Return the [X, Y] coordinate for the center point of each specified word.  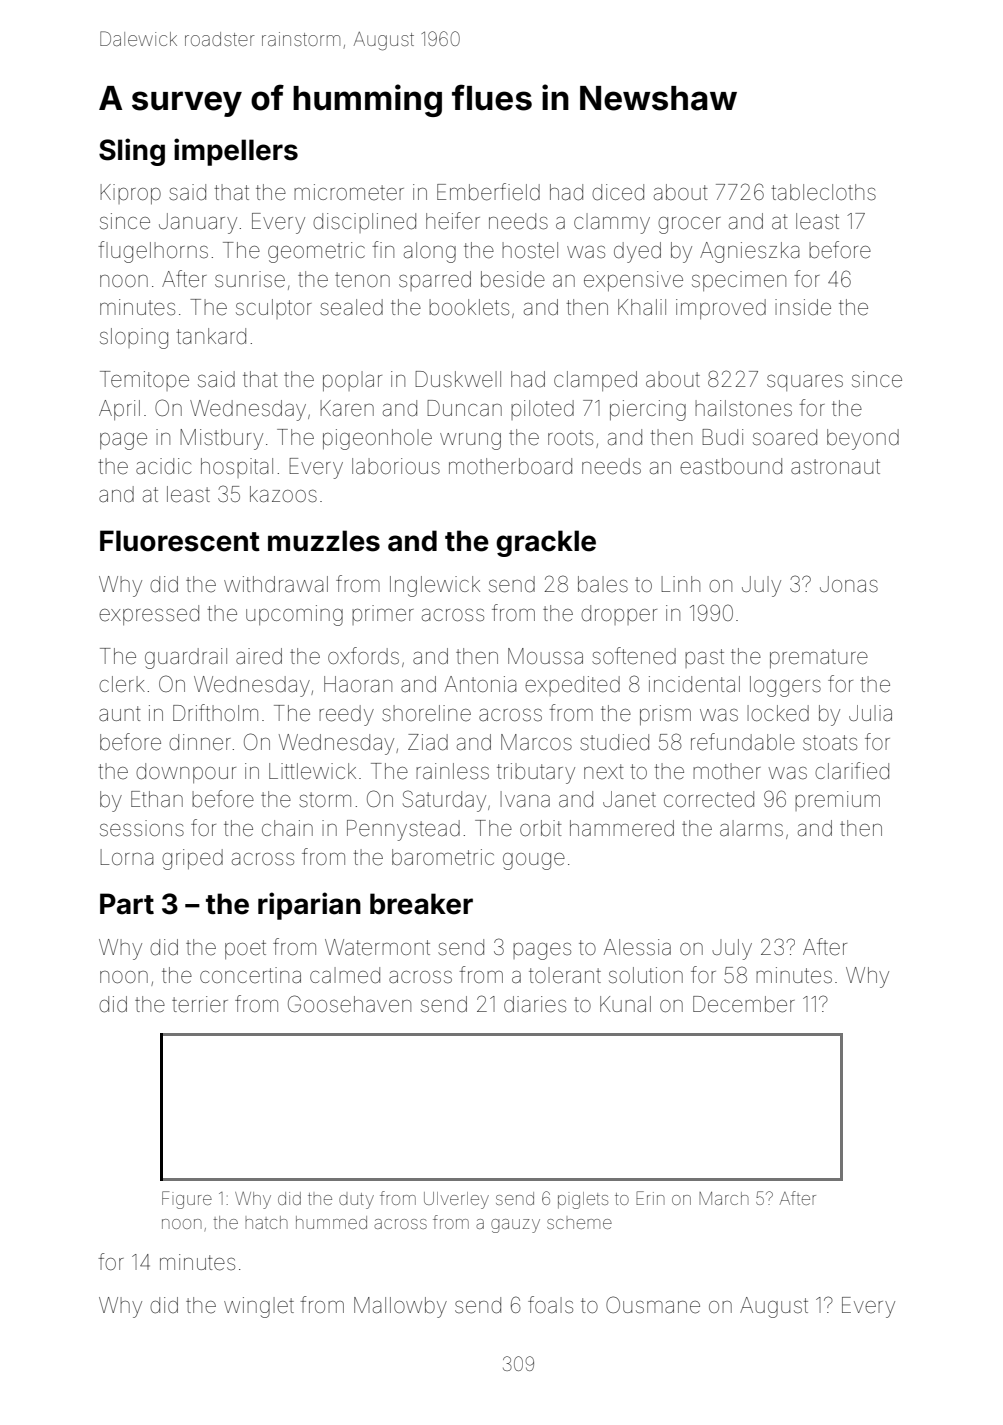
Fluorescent [180, 541]
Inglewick [435, 586]
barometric [443, 857]
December [744, 1004]
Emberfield [488, 192]
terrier [200, 1004]
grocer [689, 225]
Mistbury [221, 439]
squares [805, 383]
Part [127, 904]
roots [570, 438]
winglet [259, 1307]
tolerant [565, 975]
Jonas [849, 584]
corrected [709, 799]
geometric [316, 252]
